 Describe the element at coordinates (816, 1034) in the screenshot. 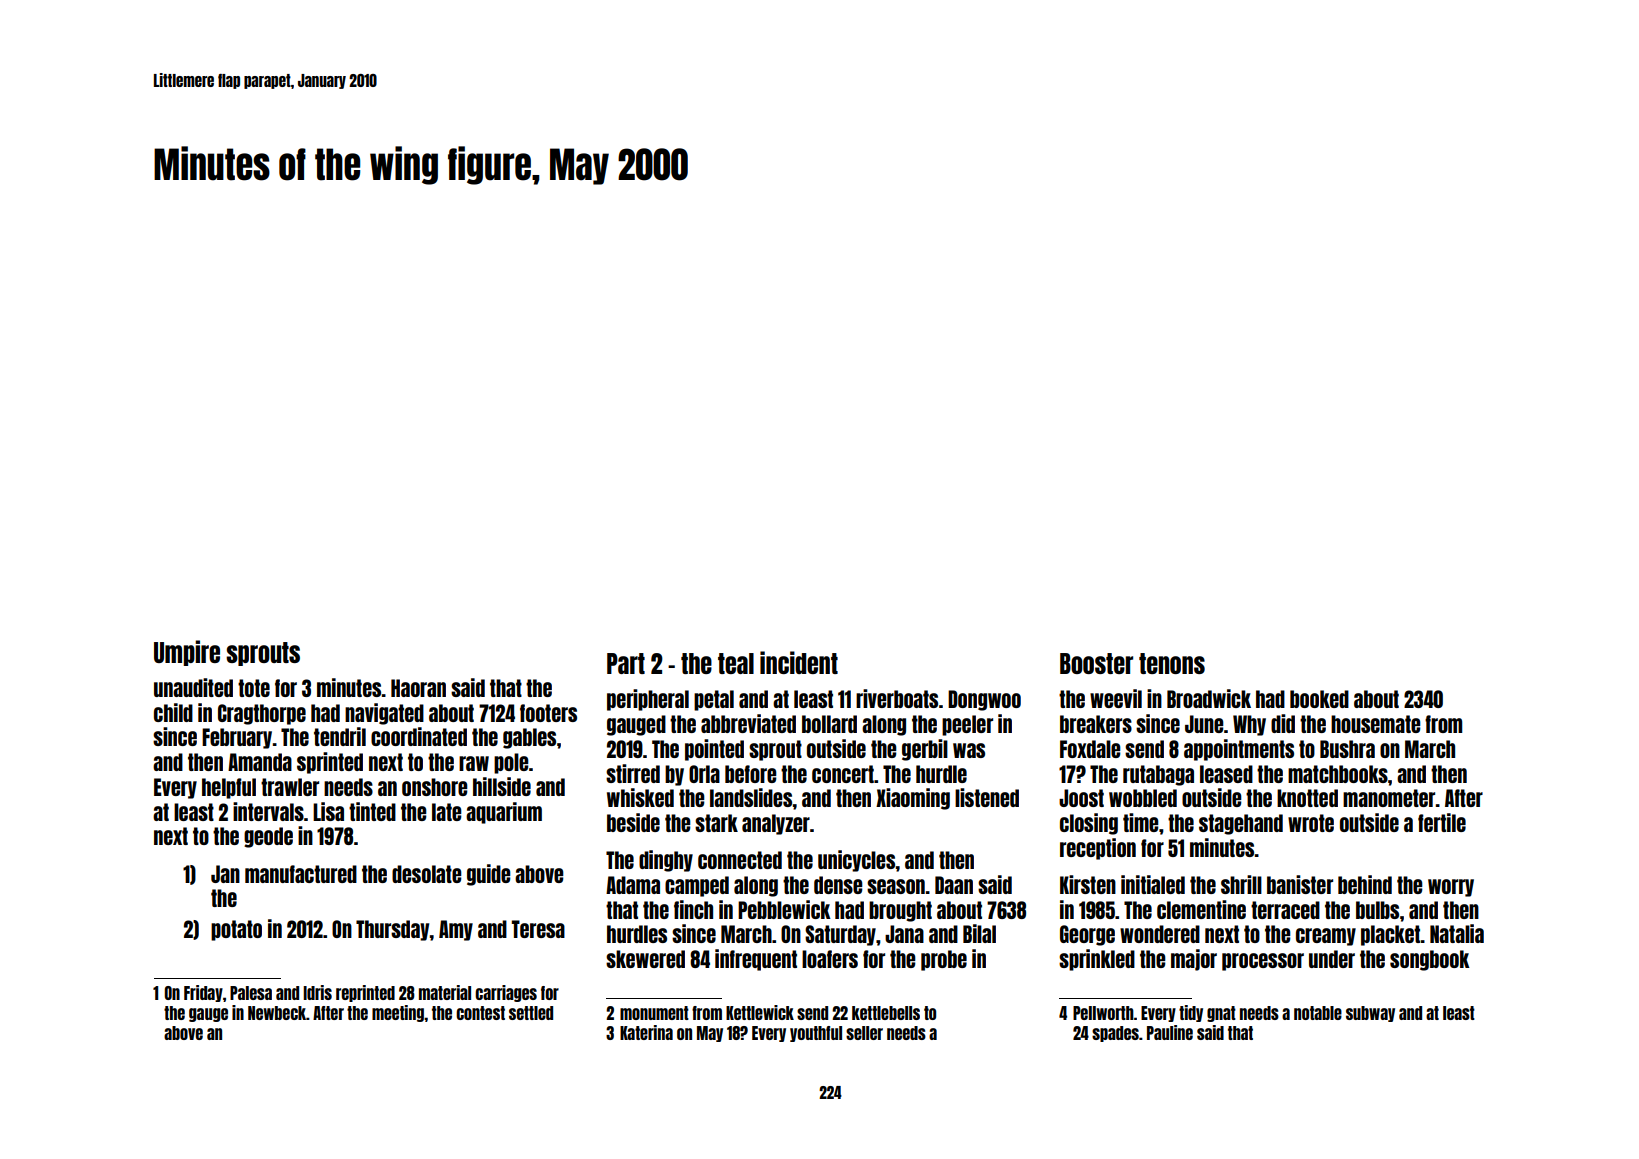

I see `youthful` at that location.
